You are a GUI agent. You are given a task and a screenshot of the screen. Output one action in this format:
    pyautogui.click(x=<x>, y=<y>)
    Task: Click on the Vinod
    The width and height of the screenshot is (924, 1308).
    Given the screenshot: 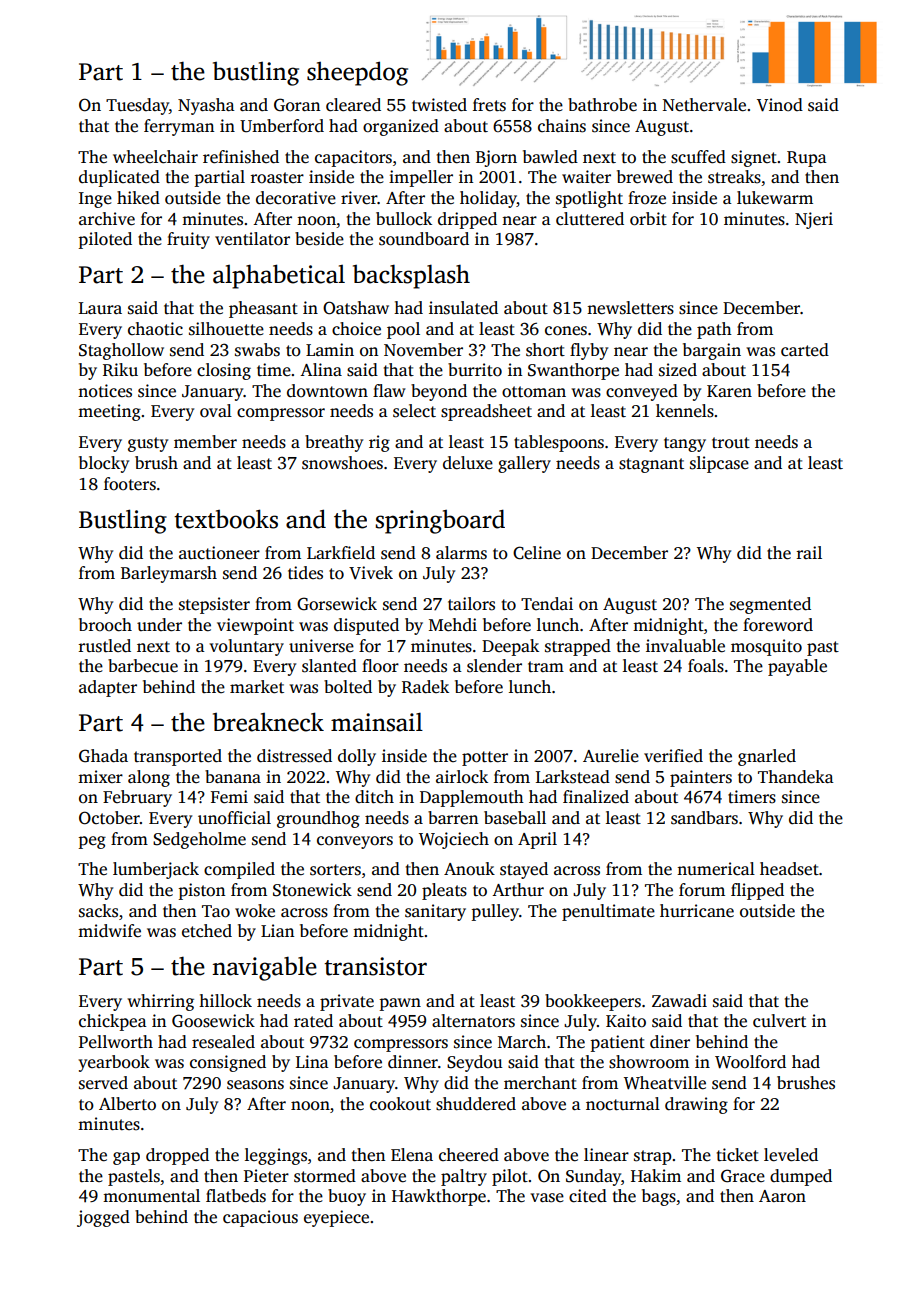 What is the action you would take?
    pyautogui.click(x=780, y=105)
